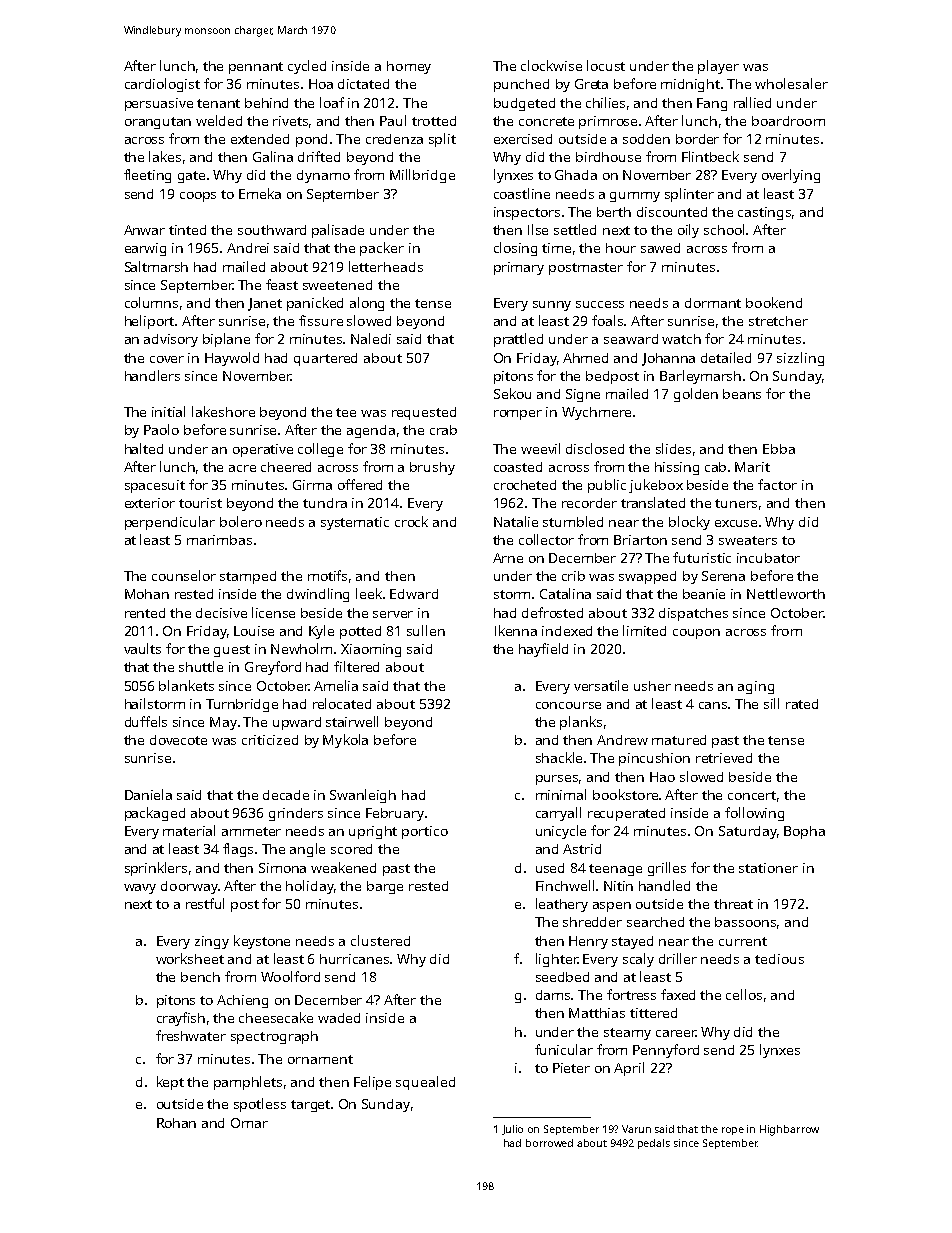 The width and height of the document is (952, 1233). I want to click on leathery, so click(562, 905).
